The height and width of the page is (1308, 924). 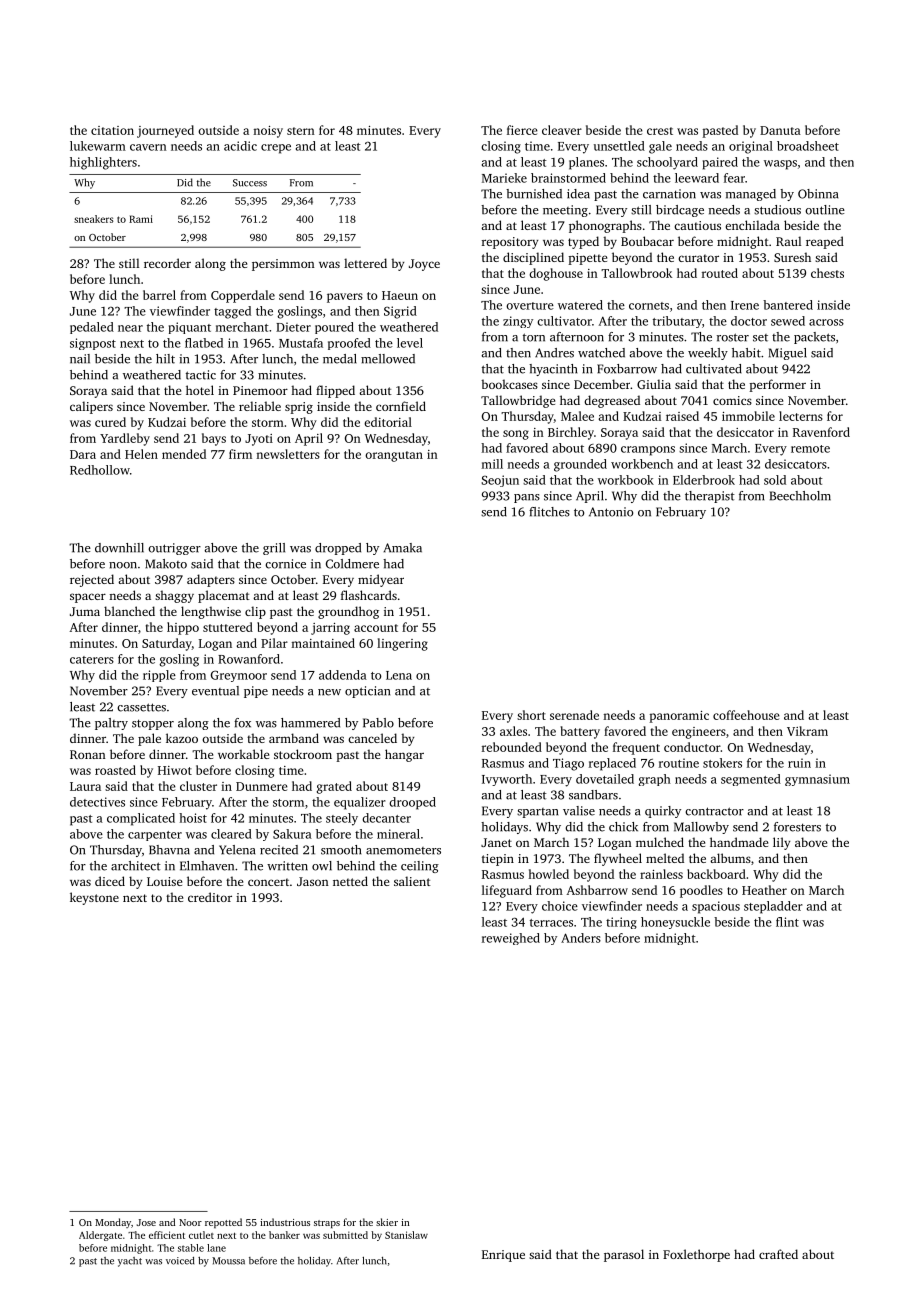 I want to click on flint, so click(x=787, y=922).
